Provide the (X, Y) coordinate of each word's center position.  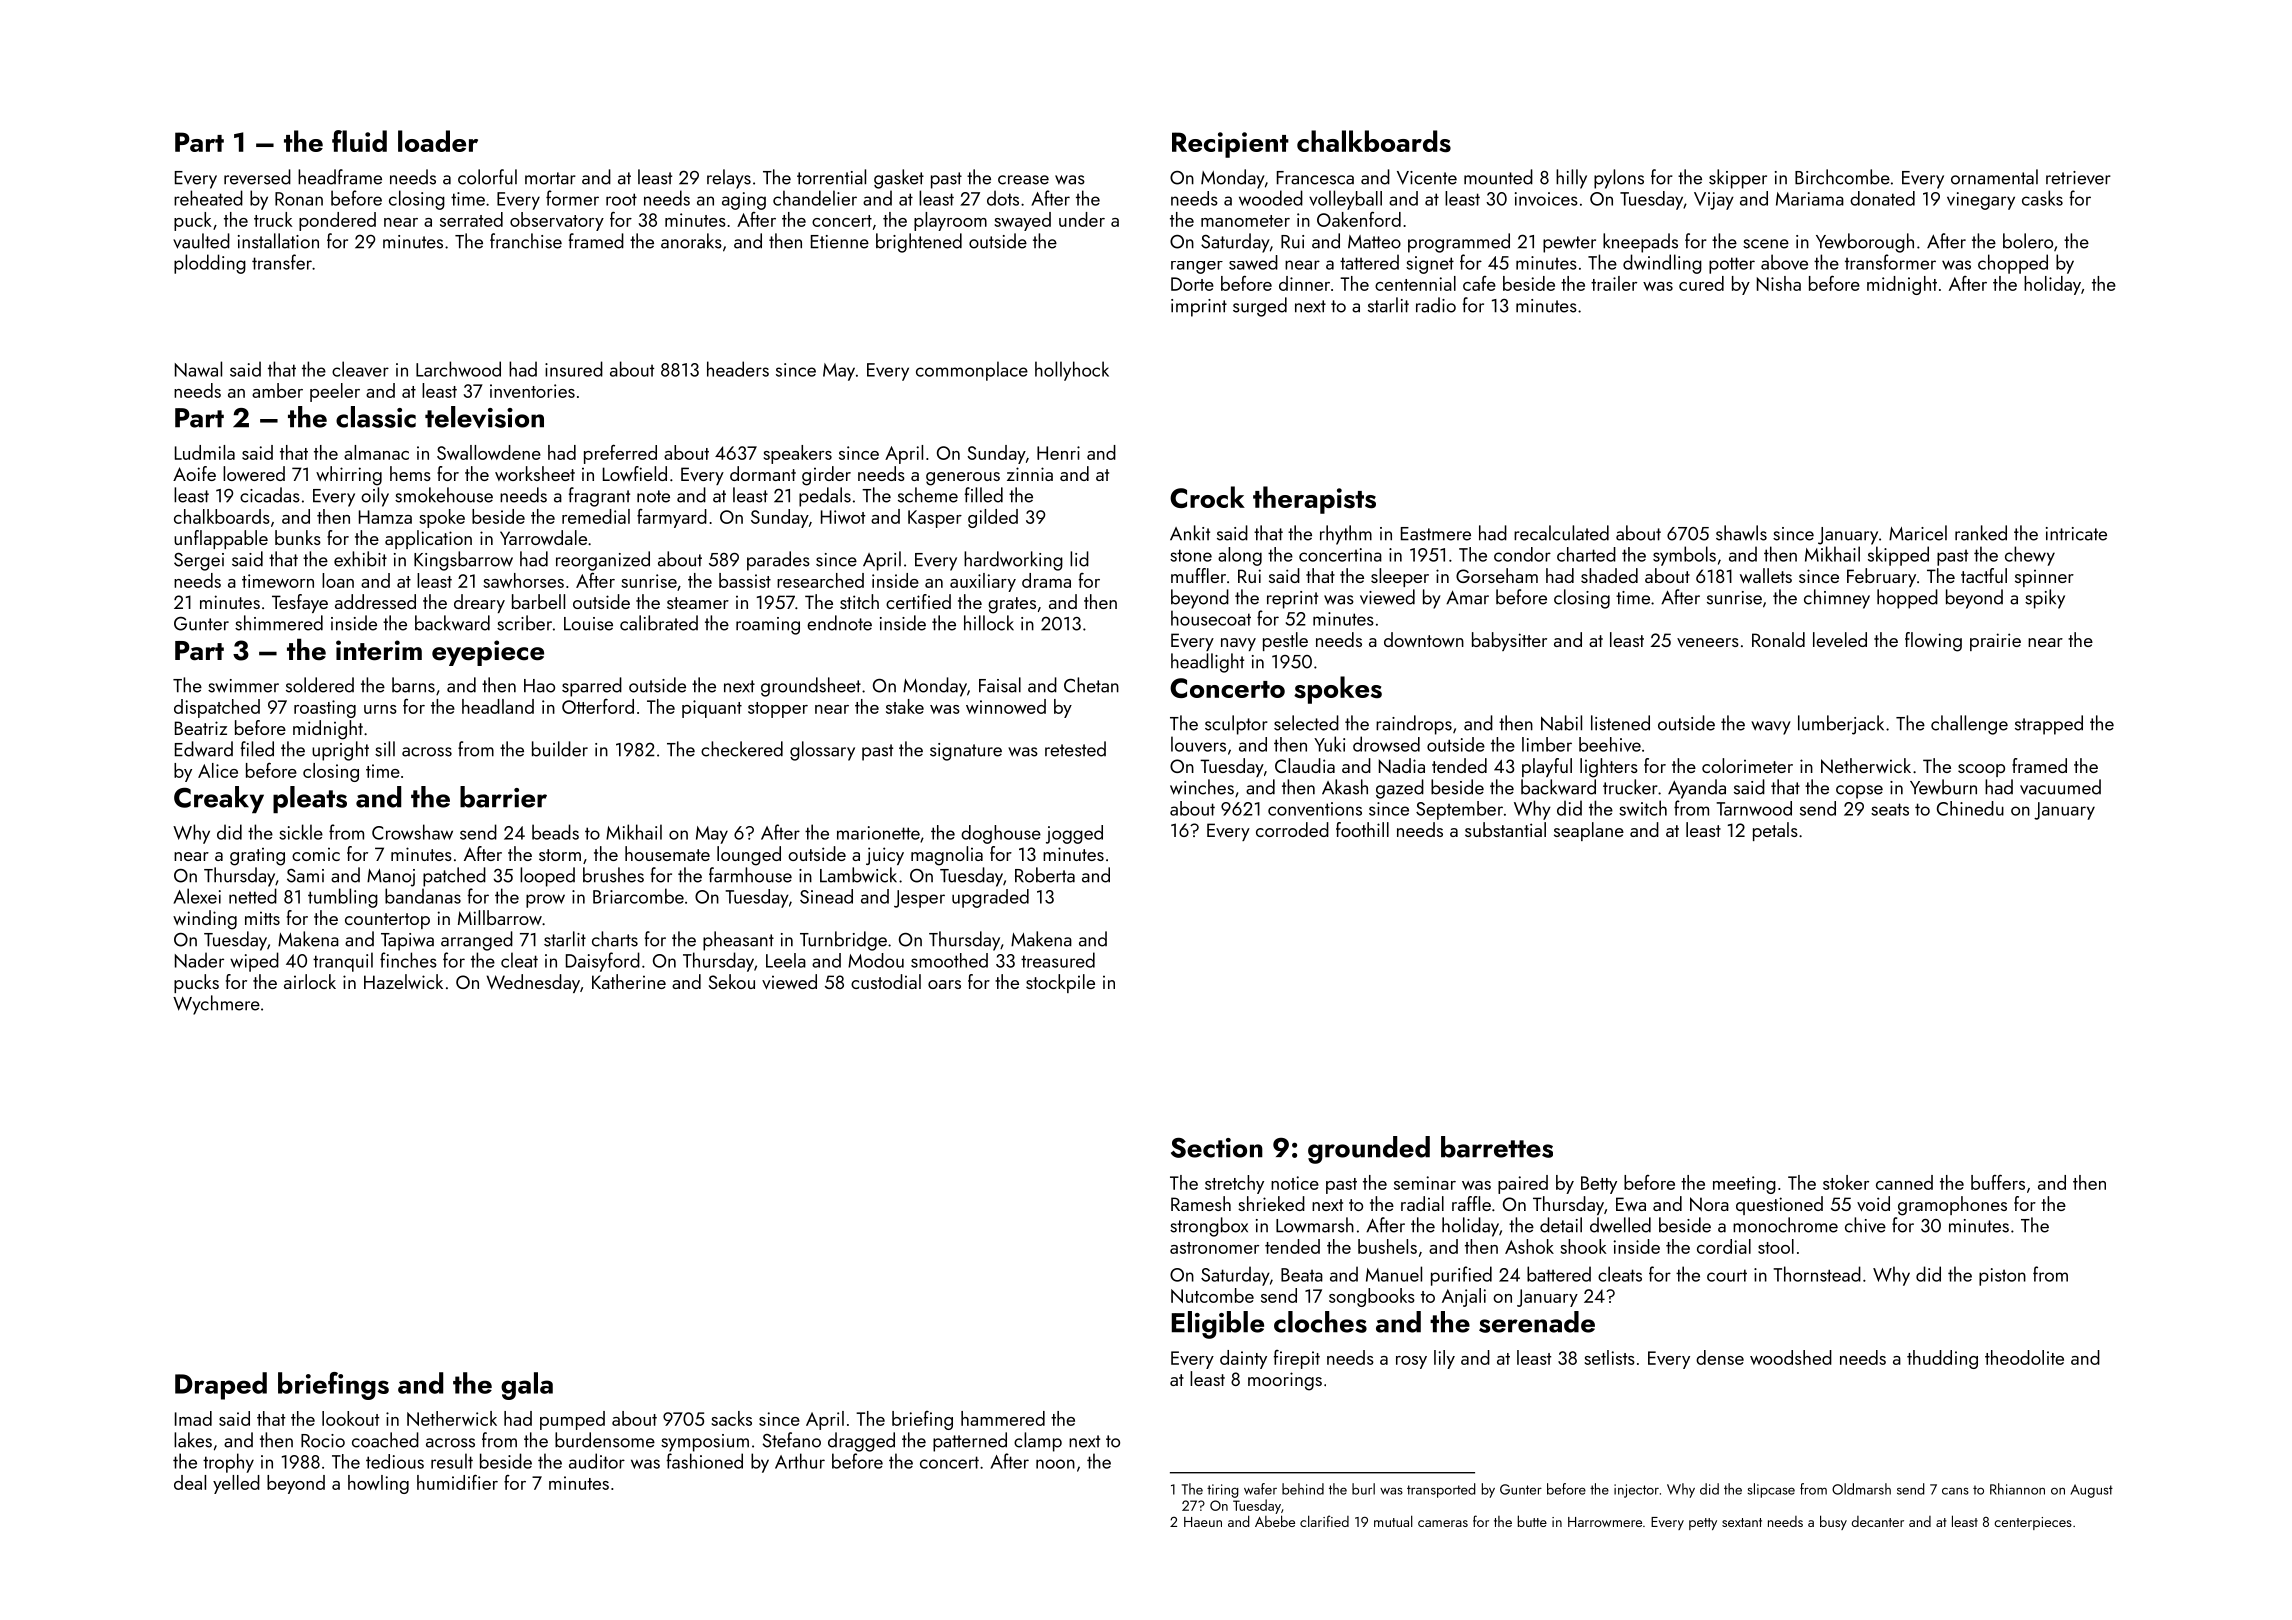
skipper (1738, 179)
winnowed (1006, 706)
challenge (1969, 725)
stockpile (1060, 983)
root (621, 199)
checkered (742, 749)
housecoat (1211, 618)
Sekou (732, 981)
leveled (1840, 639)
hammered (1003, 1418)
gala (527, 1386)
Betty (1599, 1185)
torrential (831, 177)
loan (338, 580)
